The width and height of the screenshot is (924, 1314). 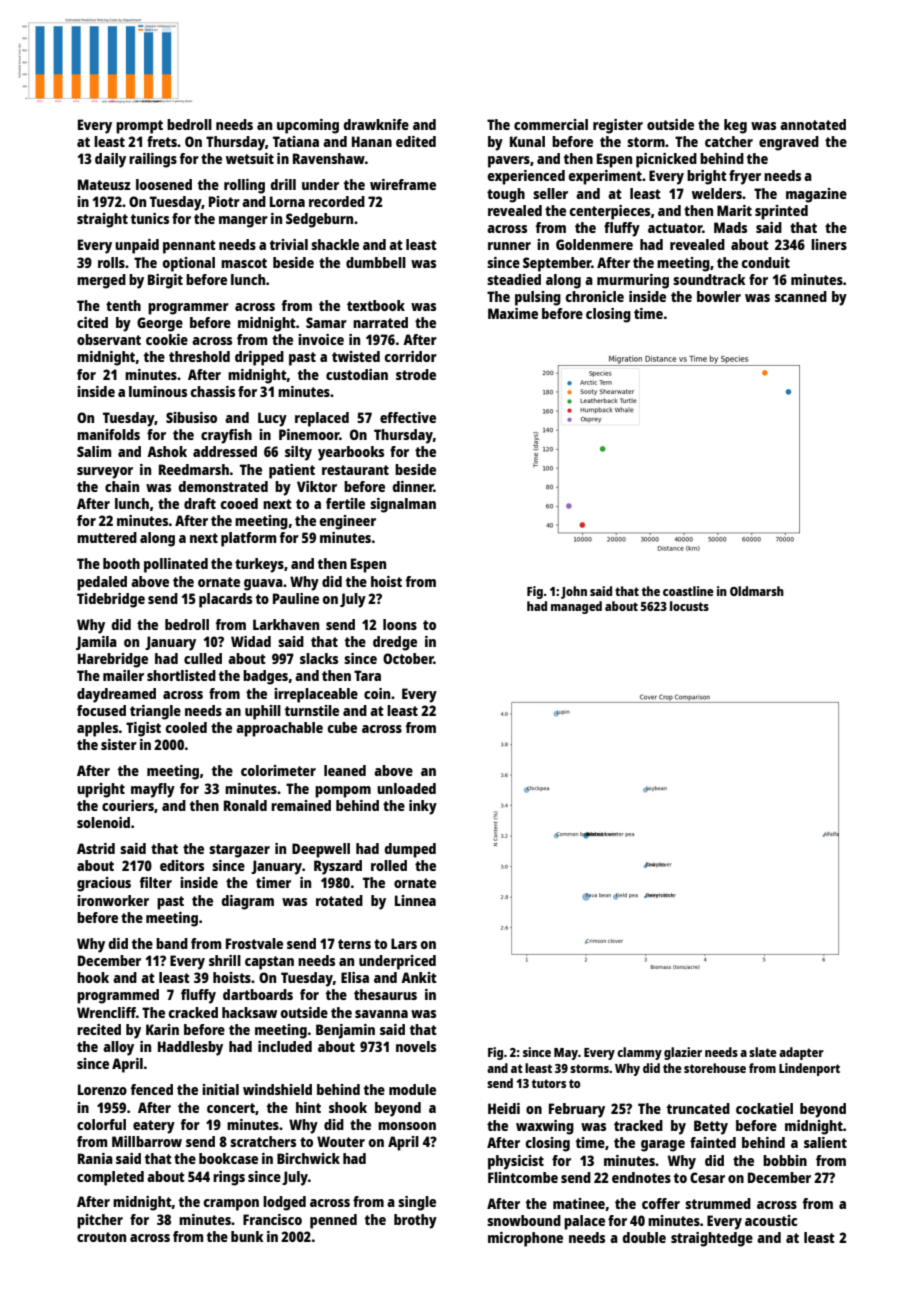 I want to click on experiment, so click(x=605, y=177).
